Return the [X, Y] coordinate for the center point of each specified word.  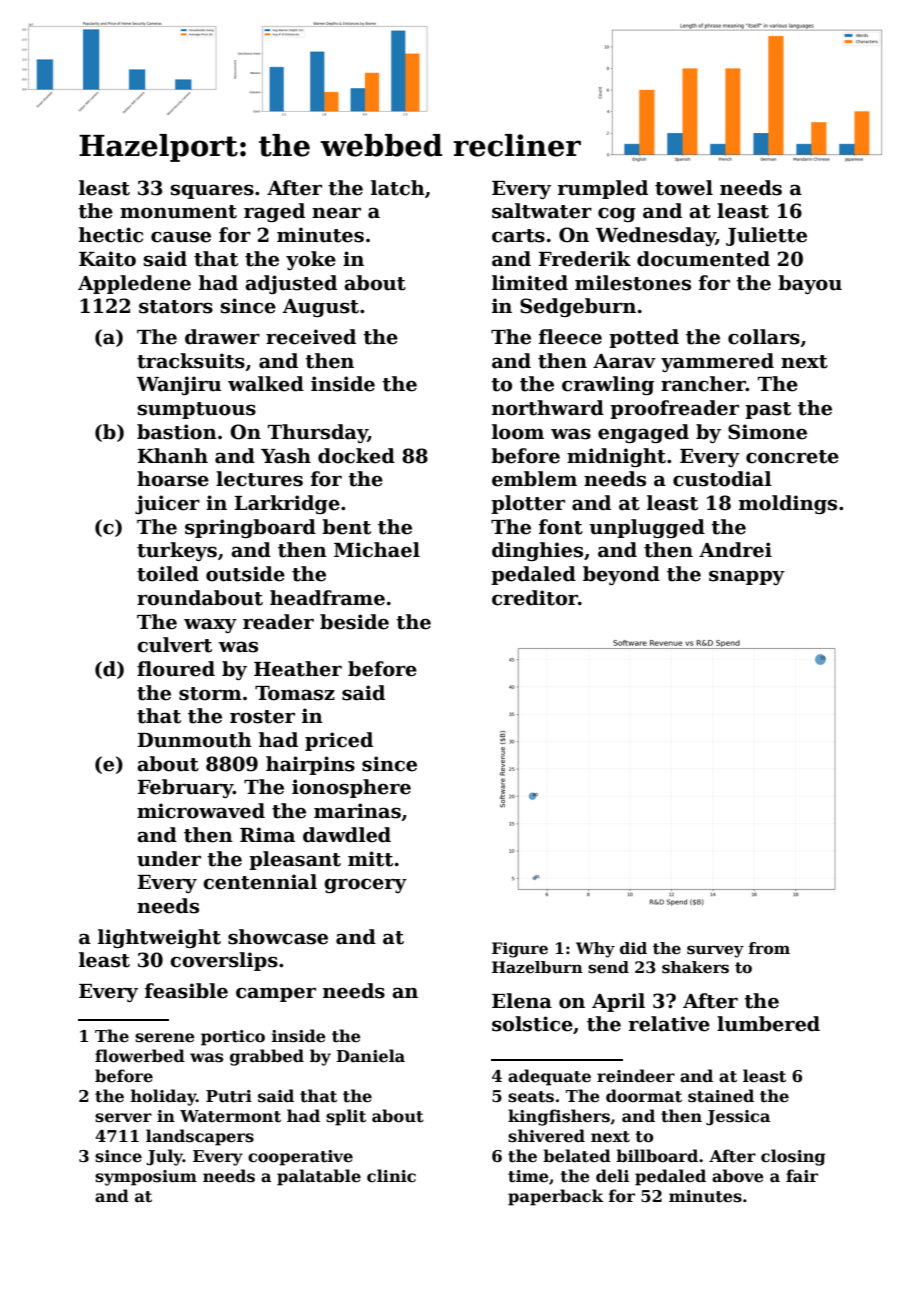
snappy [747, 578]
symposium [146, 1178]
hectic [111, 235]
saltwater [542, 211]
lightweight [159, 938]
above [738, 1176]
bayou [810, 284]
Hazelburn [537, 967]
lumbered [768, 1024]
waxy [210, 626]
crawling [608, 385]
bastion [177, 432]
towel [684, 188]
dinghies [537, 551]
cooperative [300, 1158]
